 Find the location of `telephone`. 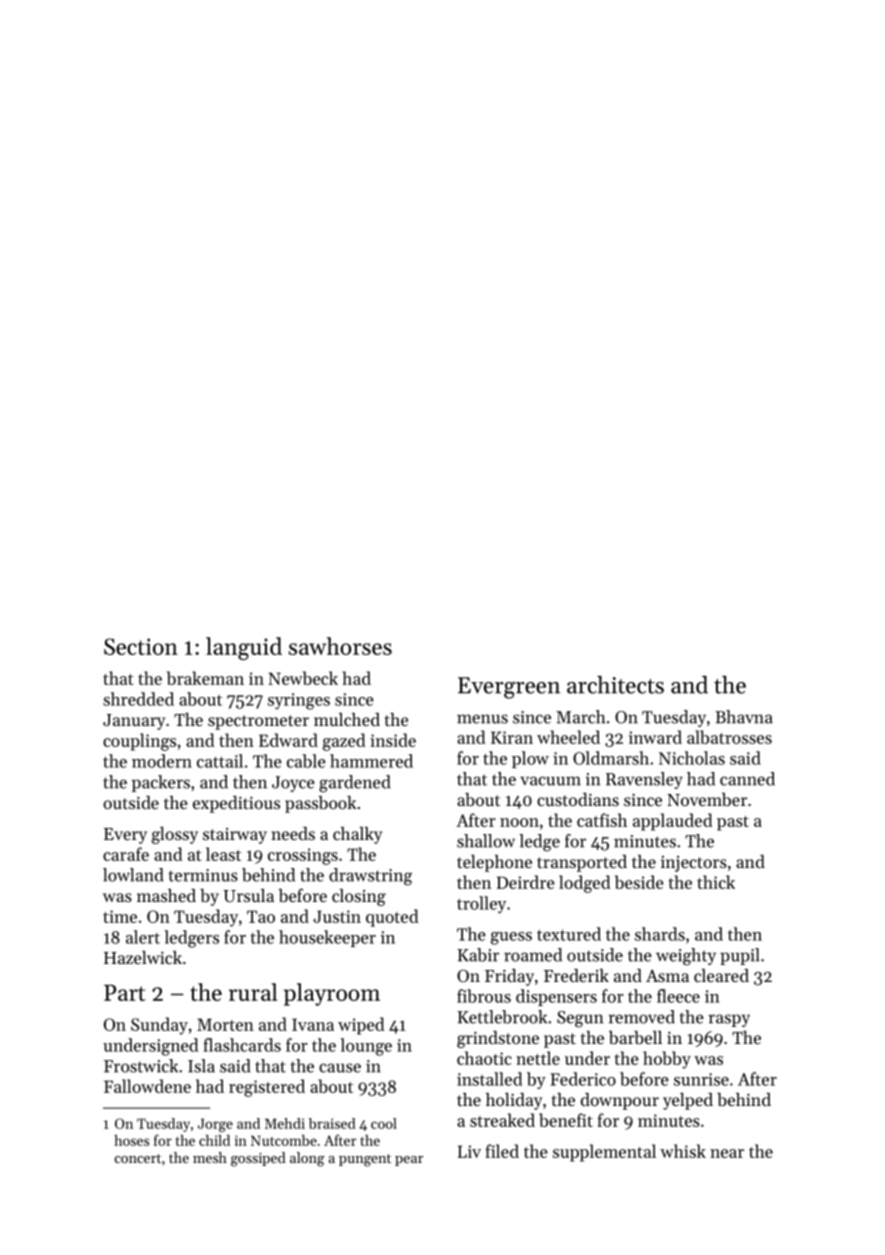

telephone is located at coordinates (494, 863).
